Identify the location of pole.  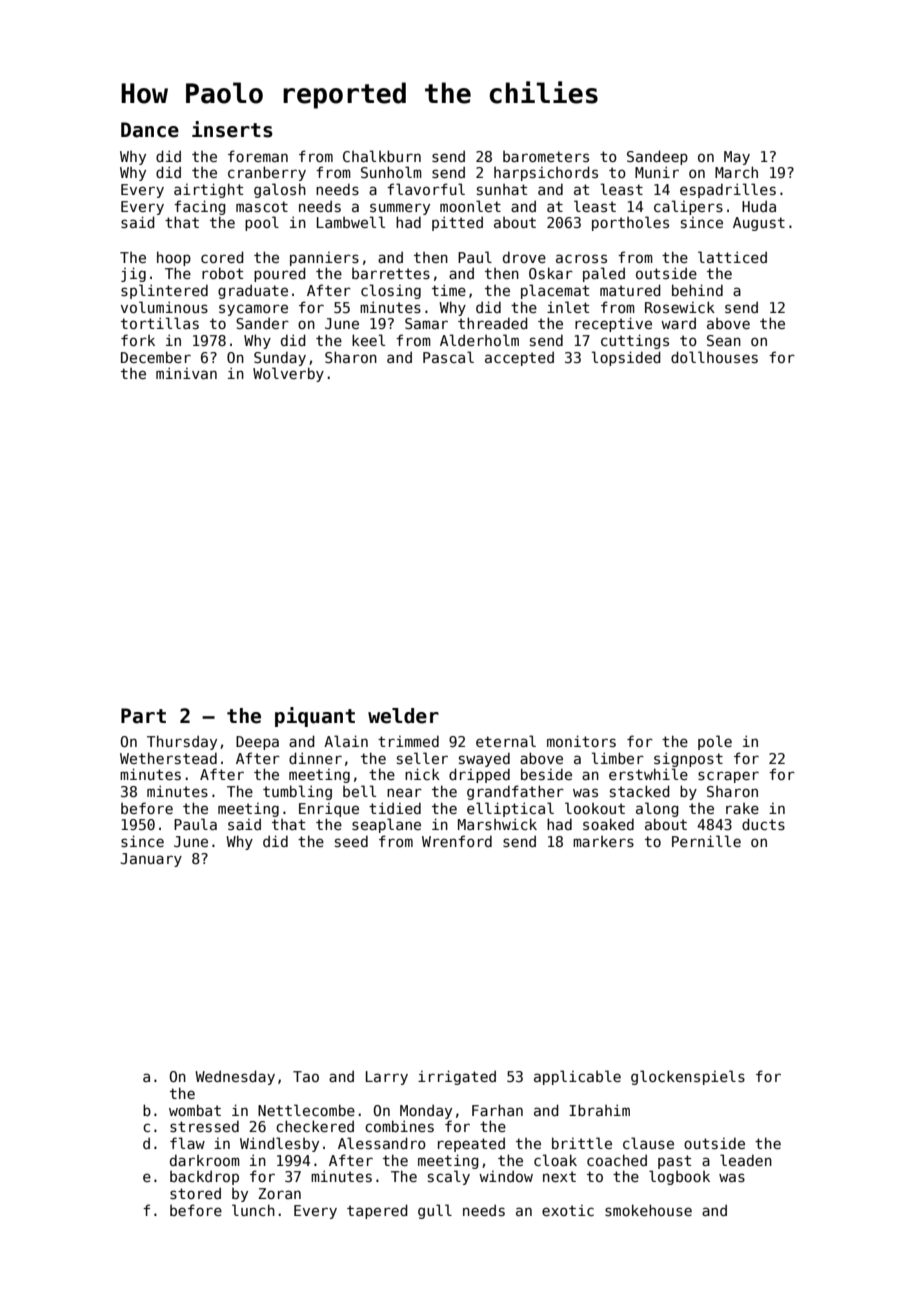
(715, 742).
